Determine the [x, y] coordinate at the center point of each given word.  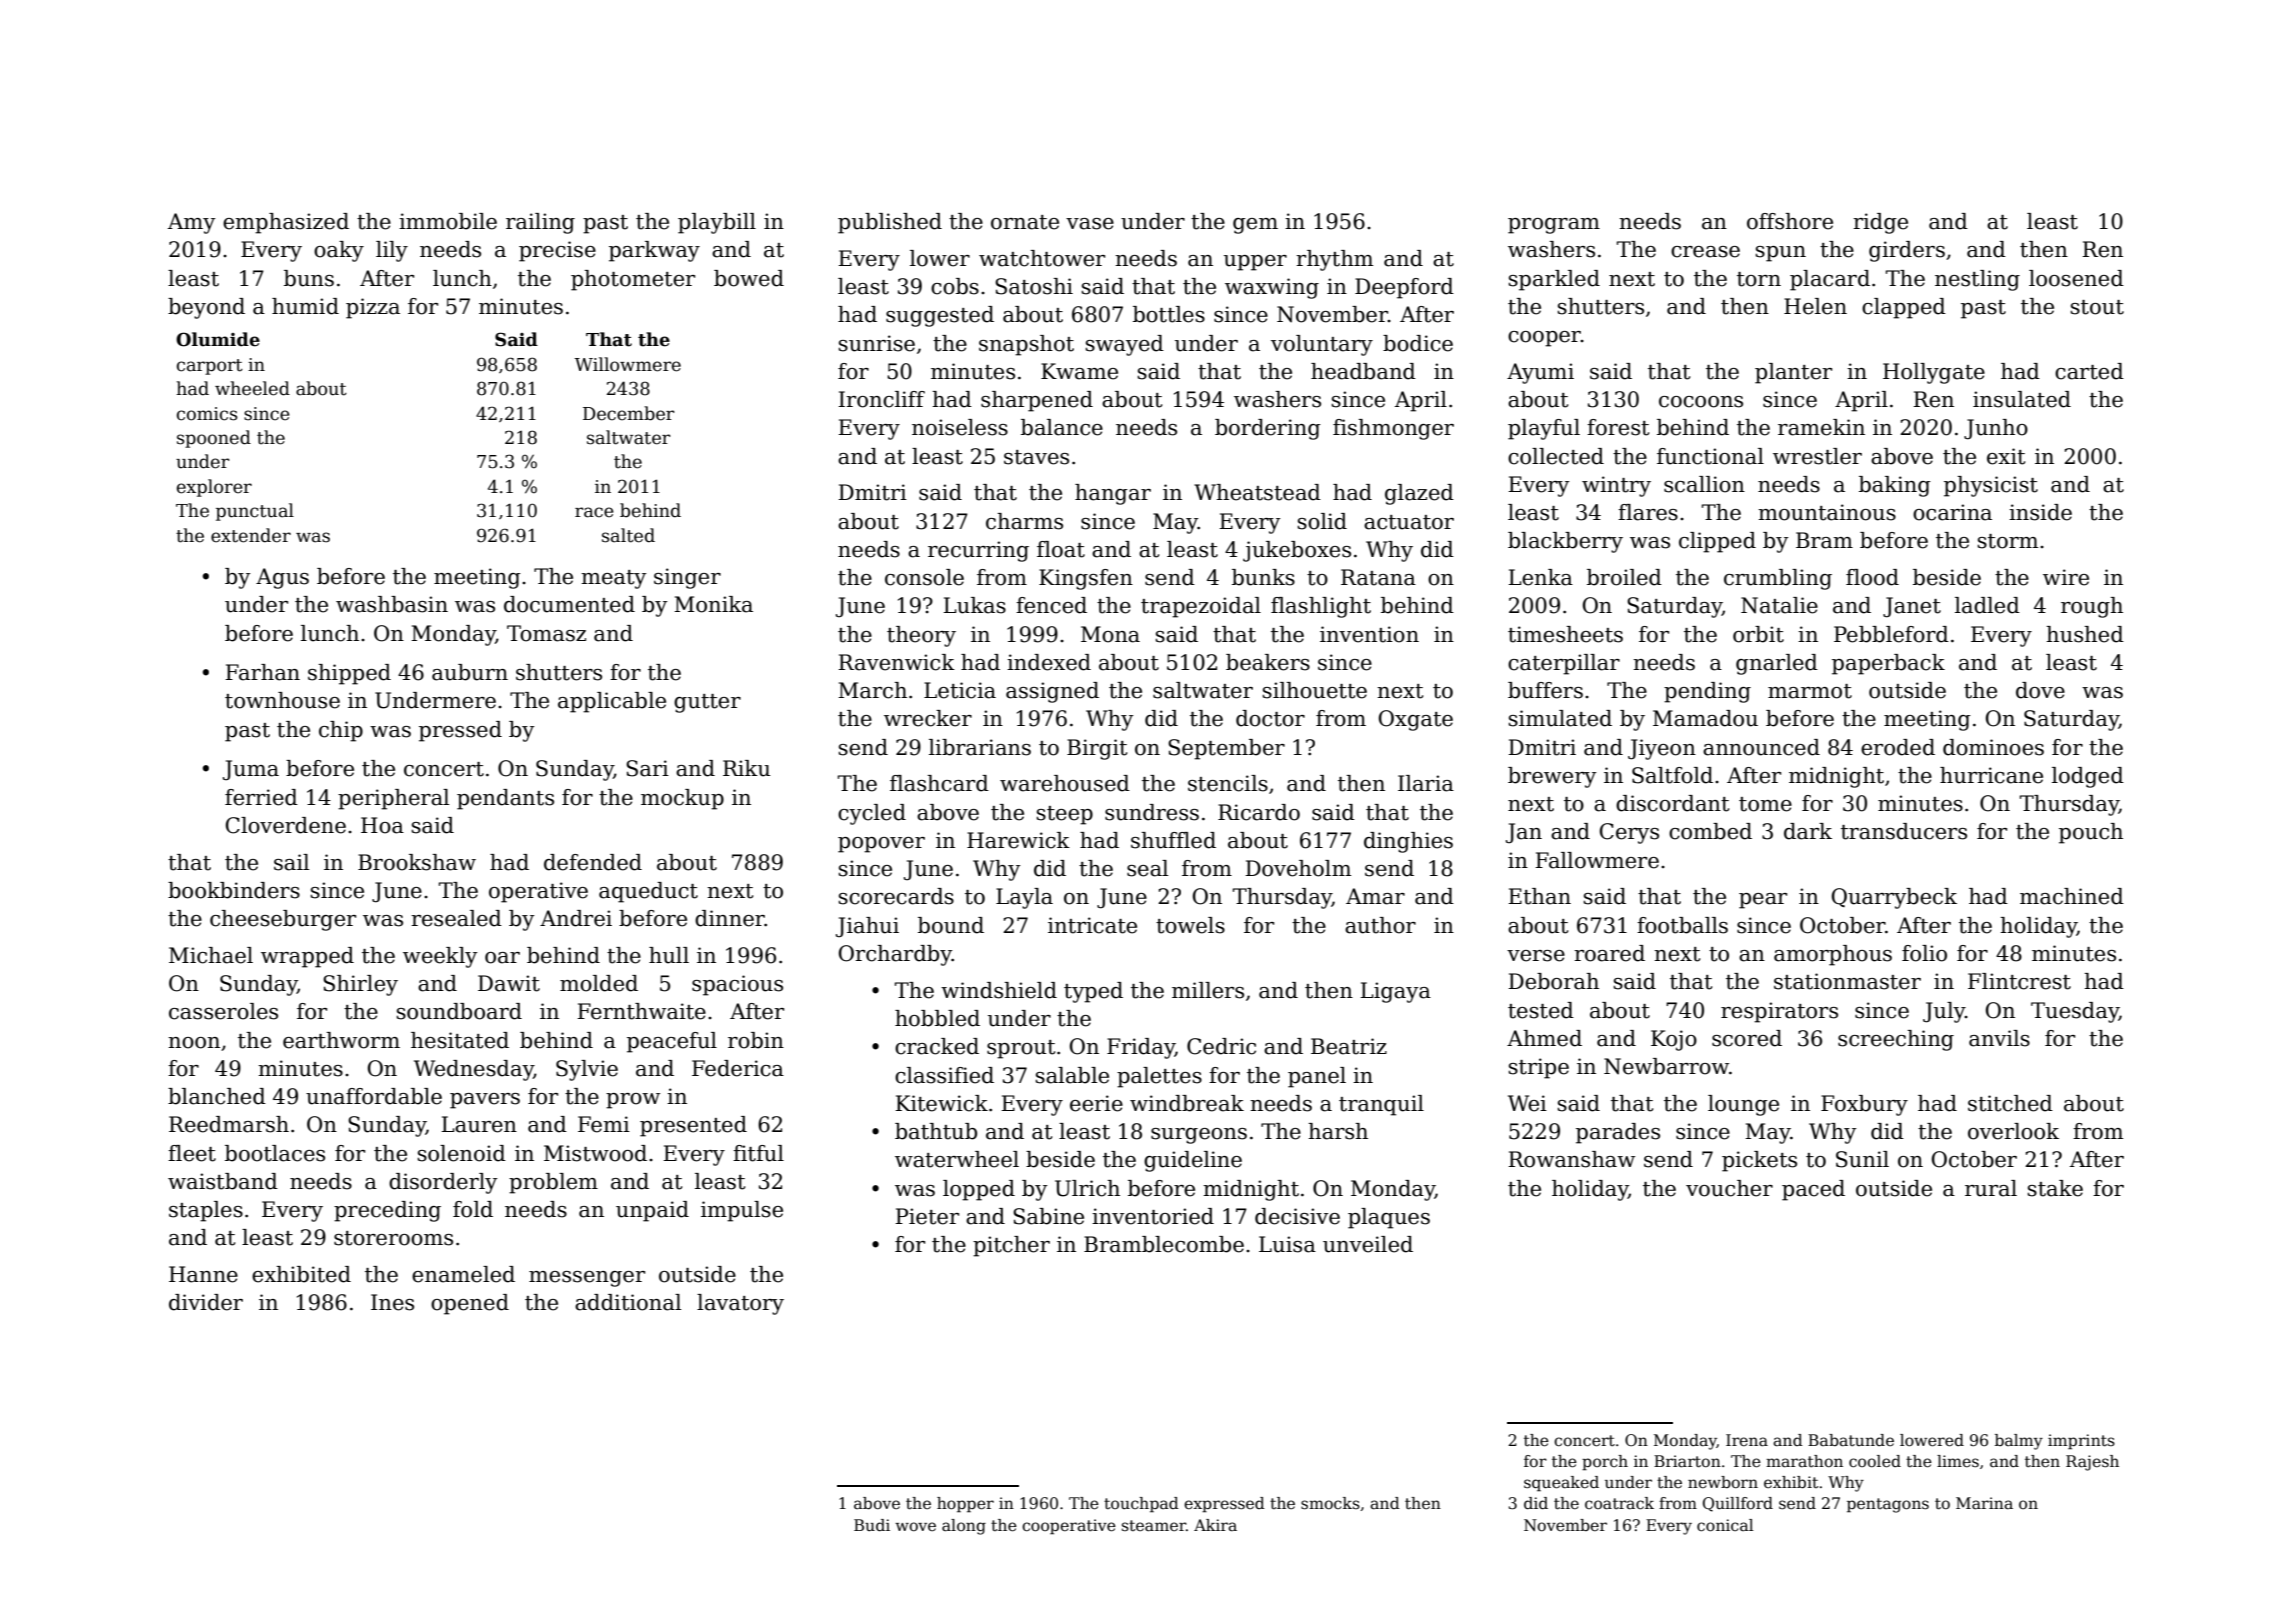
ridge [1880, 223]
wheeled [252, 388]
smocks [1330, 1503]
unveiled [1368, 1244]
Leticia [960, 690]
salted [628, 535]
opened [470, 1304]
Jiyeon [1662, 749]
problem [553, 1183]
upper [1255, 263]
